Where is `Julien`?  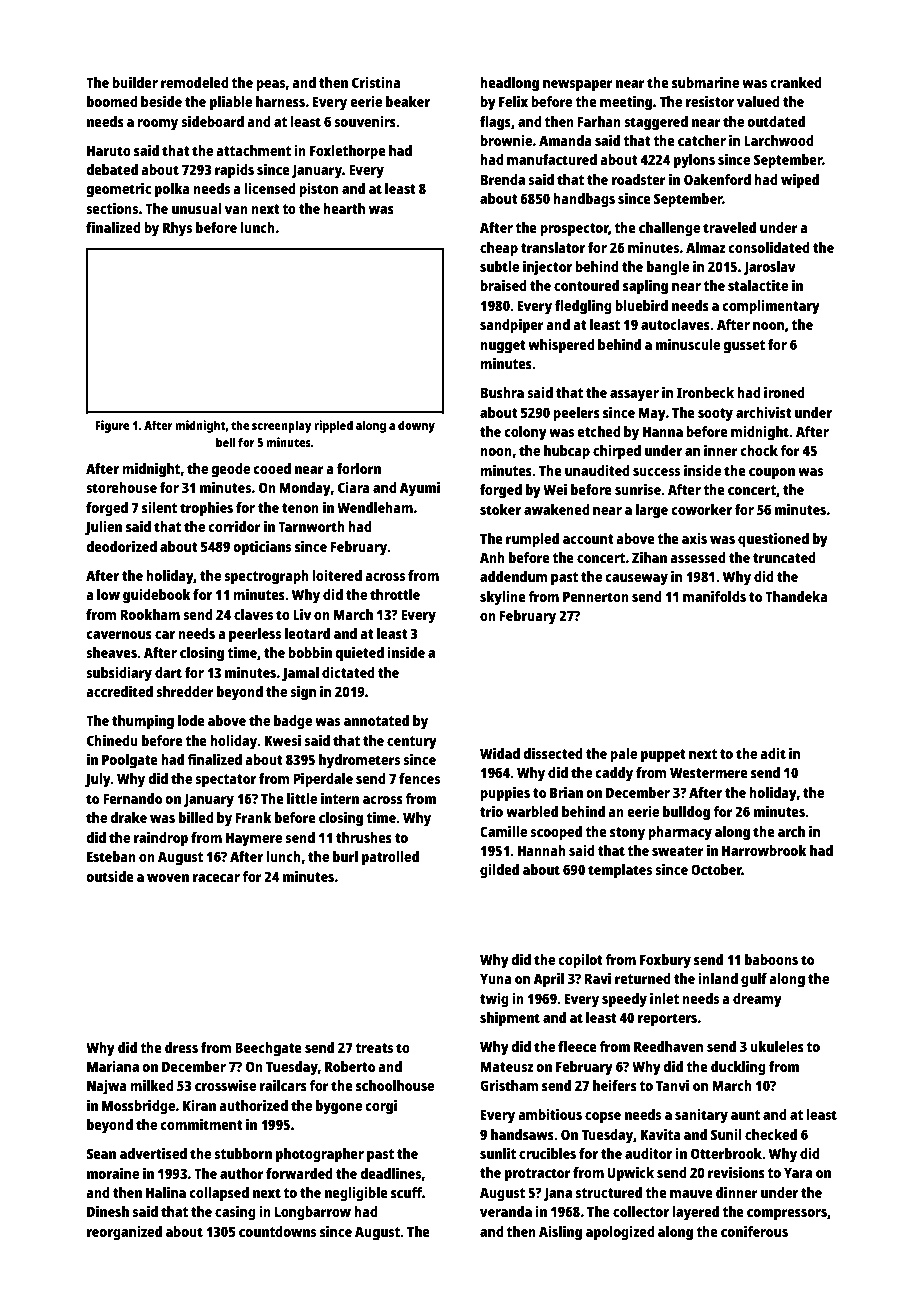
Julien is located at coordinates (103, 528).
